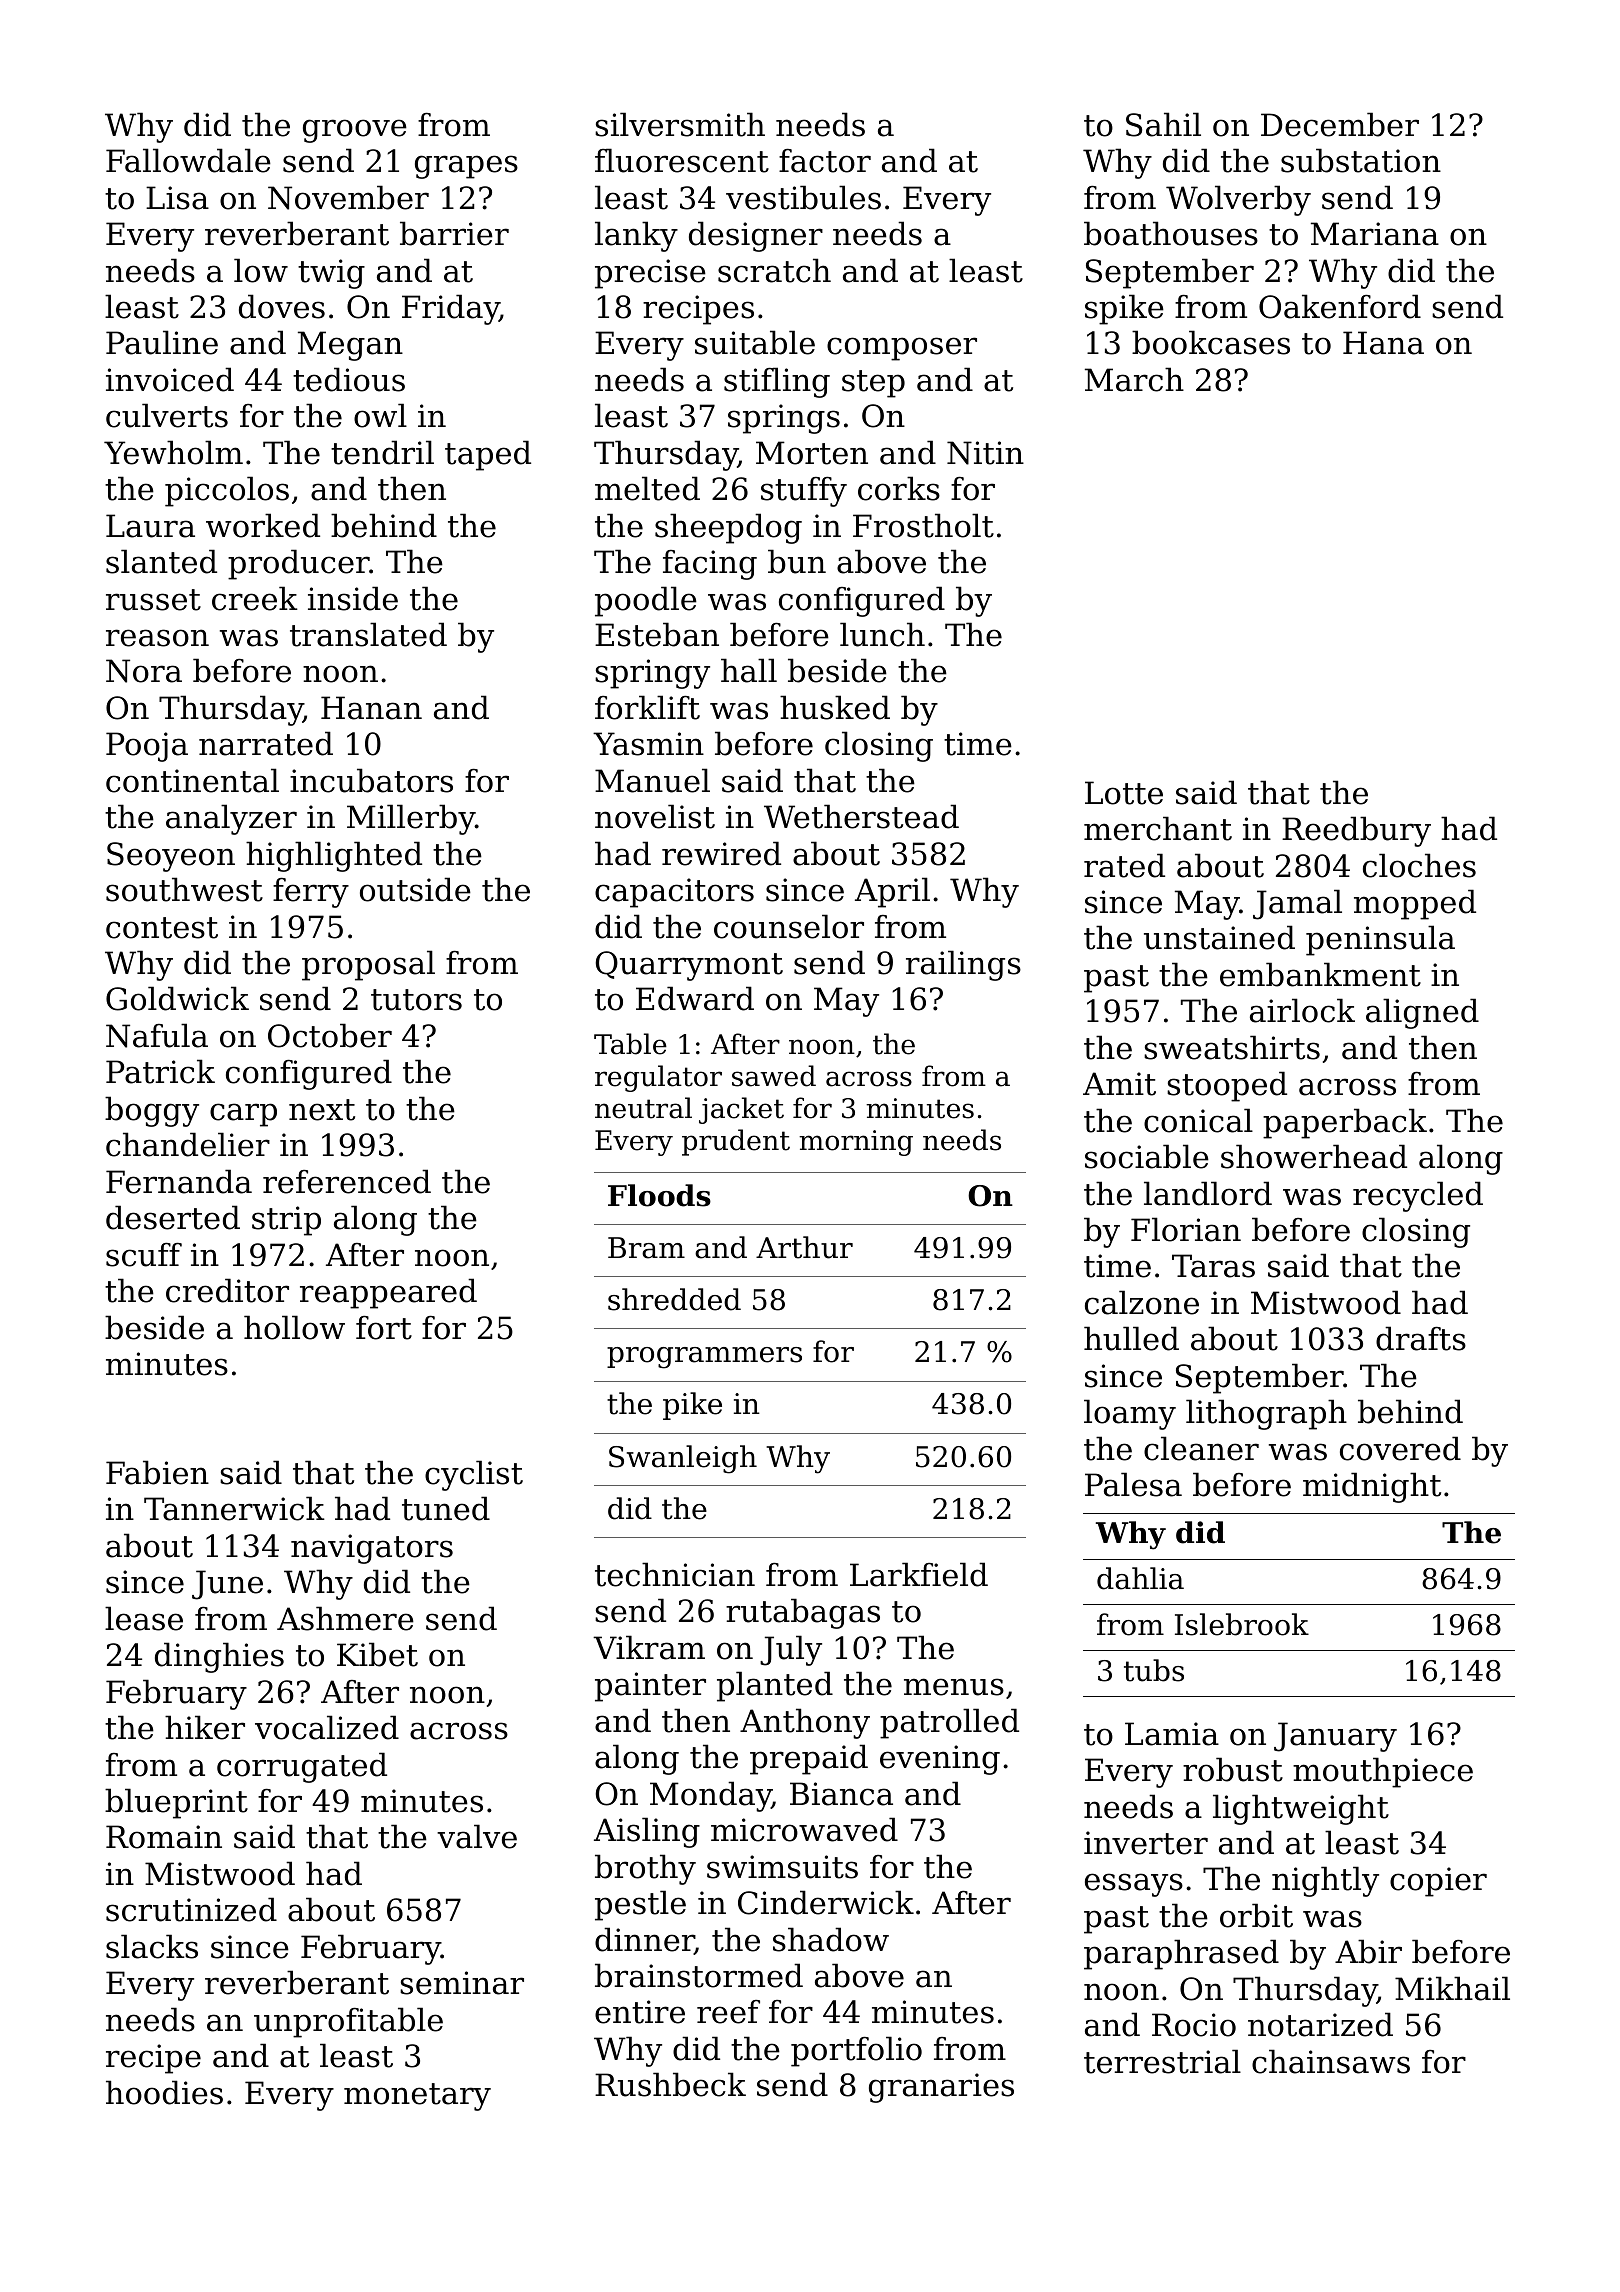  What do you see at coordinates (1208, 1193) in the document?
I see `landlord` at bounding box center [1208, 1193].
